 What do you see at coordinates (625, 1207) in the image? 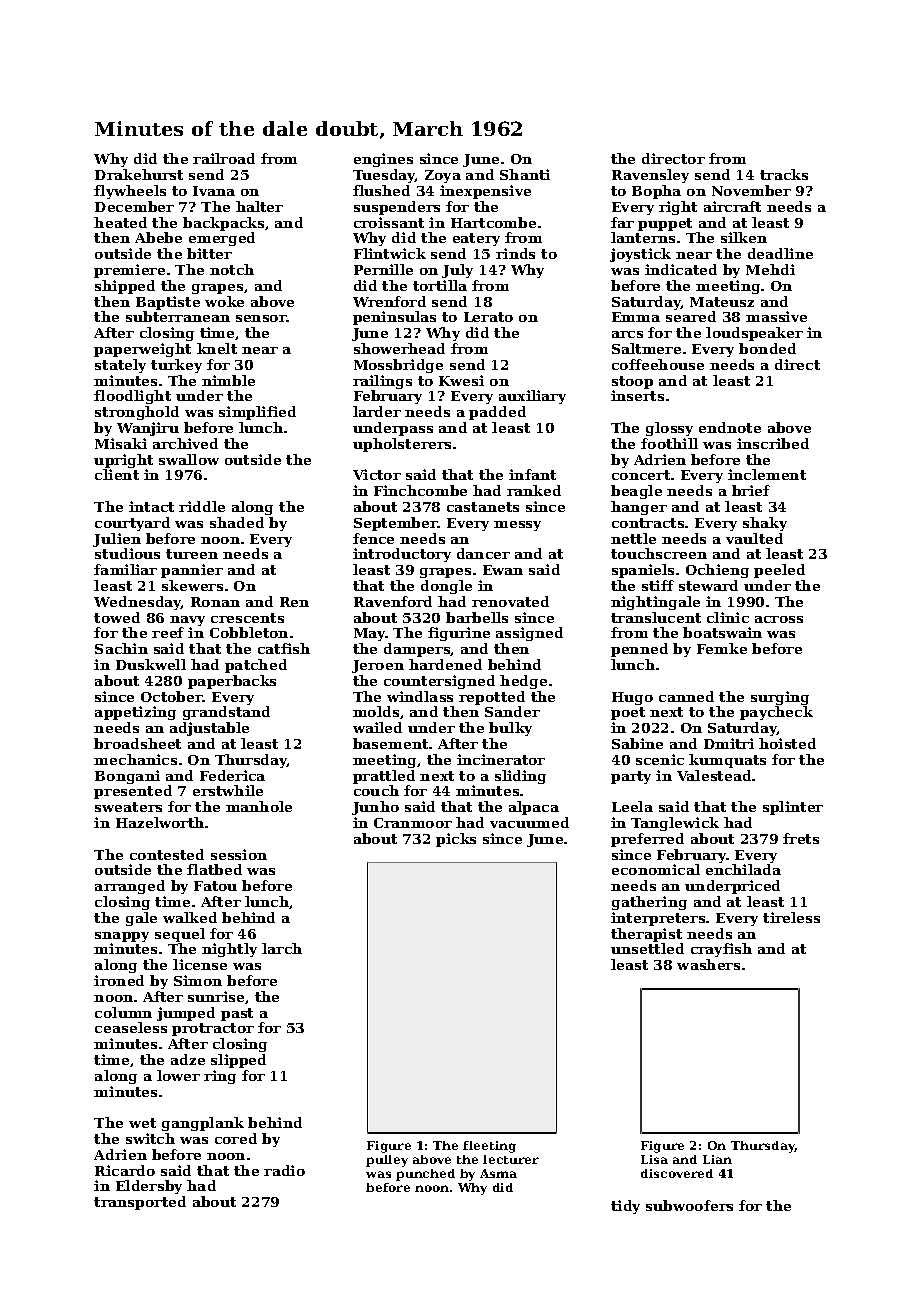
I see `tidy` at bounding box center [625, 1207].
